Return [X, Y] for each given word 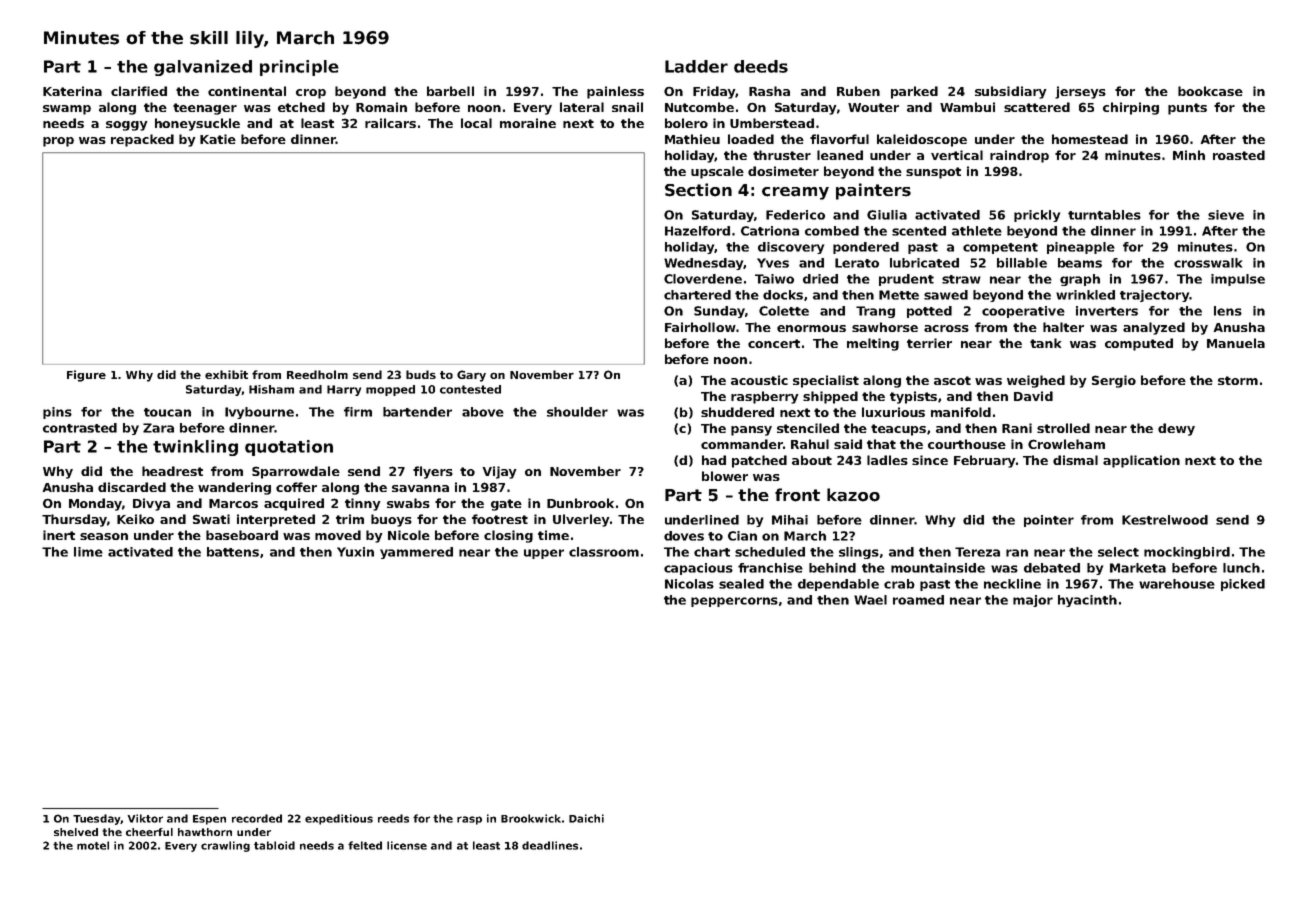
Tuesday [97, 819]
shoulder [577, 412]
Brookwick [531, 818]
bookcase [1210, 91]
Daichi [586, 818]
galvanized [203, 68]
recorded [257, 818]
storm [1238, 380]
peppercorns [734, 602]
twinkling [195, 448]
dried [820, 279]
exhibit [226, 374]
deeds [761, 66]
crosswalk [1208, 263]
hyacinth [1087, 601]
